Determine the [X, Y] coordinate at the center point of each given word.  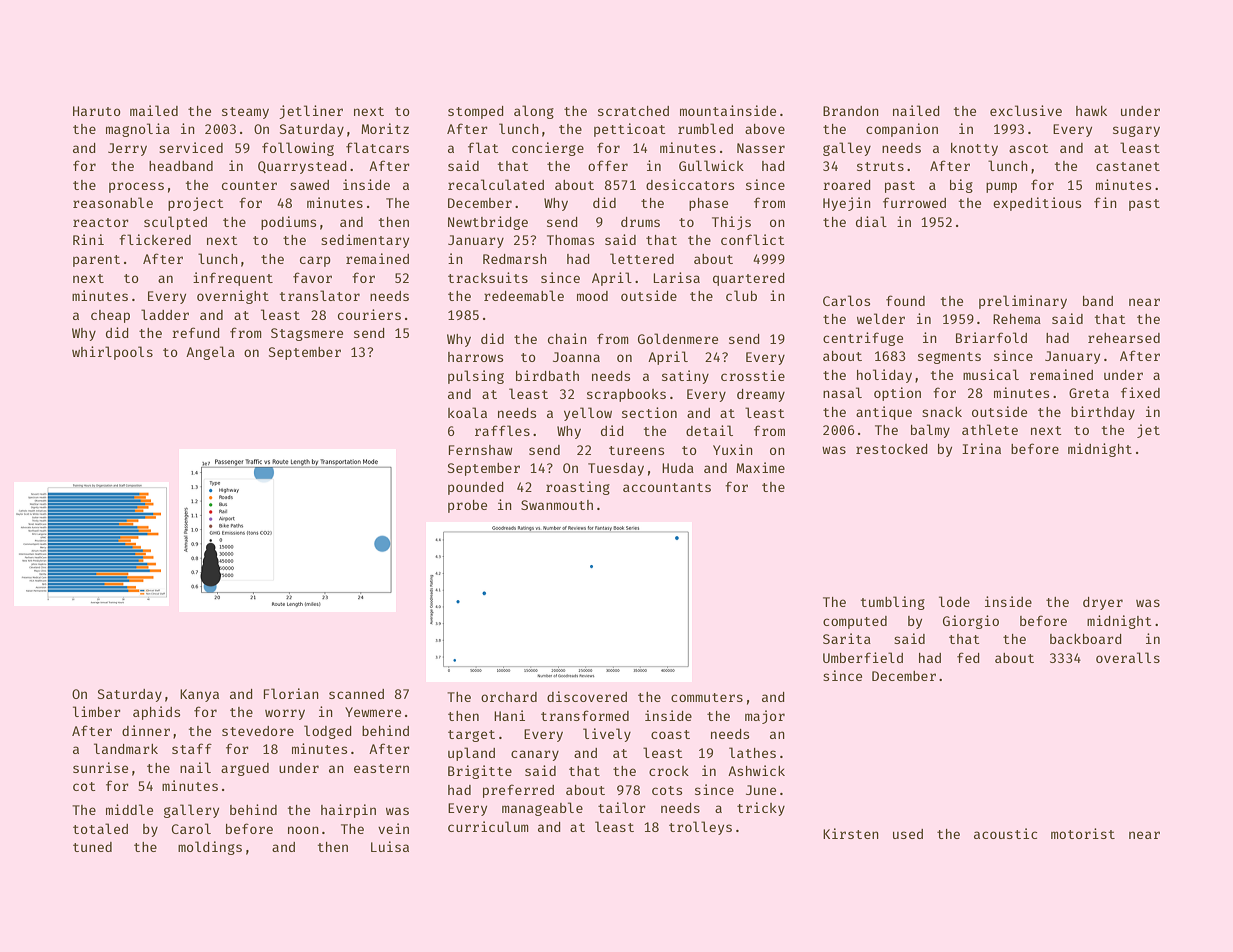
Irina [981, 448]
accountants [667, 487]
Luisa [390, 846]
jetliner [311, 112]
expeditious [1037, 204]
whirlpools [112, 353]
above [765, 129]
